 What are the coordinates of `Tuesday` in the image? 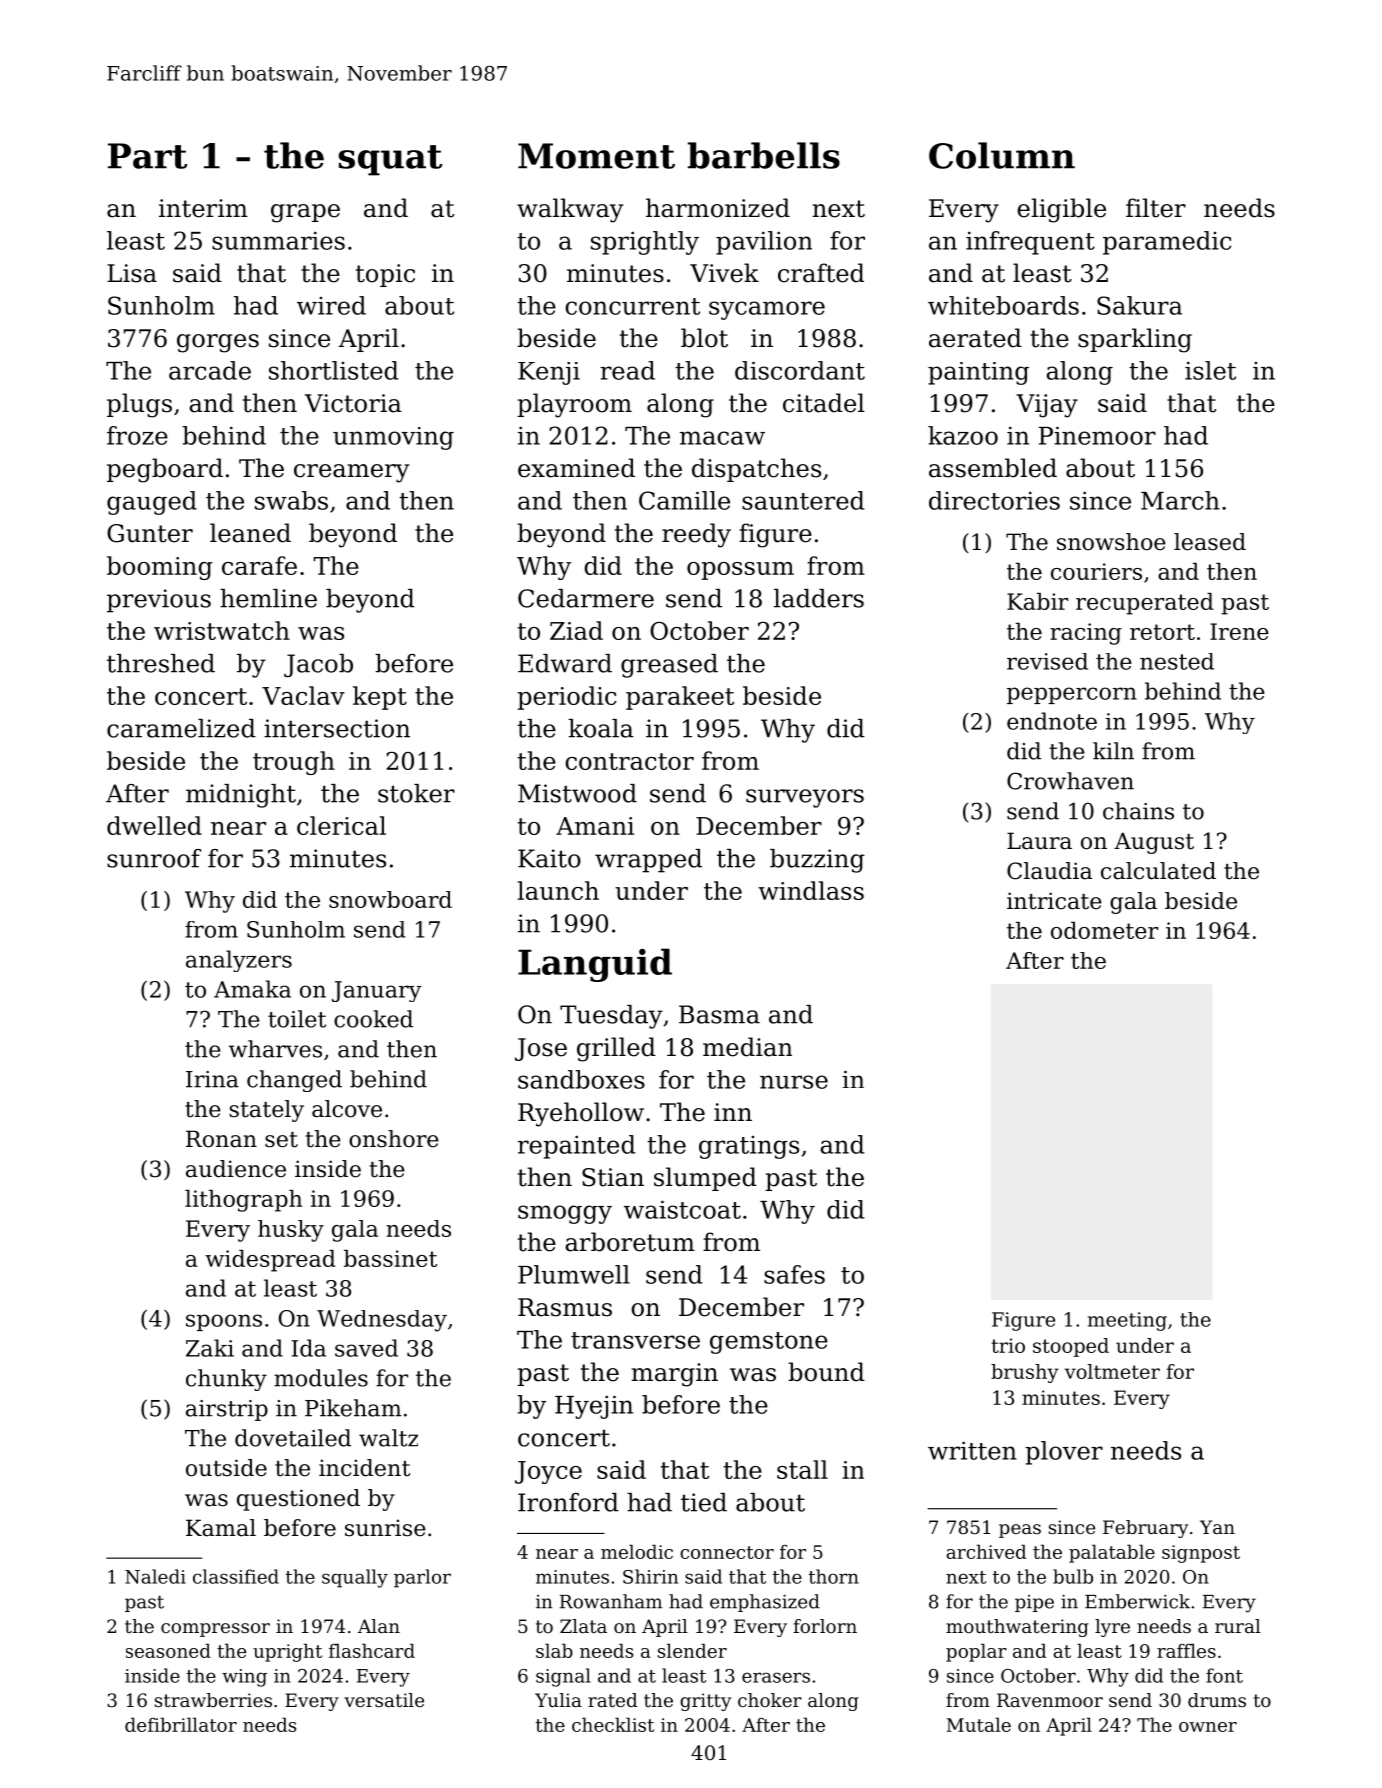 It's located at (611, 1017).
